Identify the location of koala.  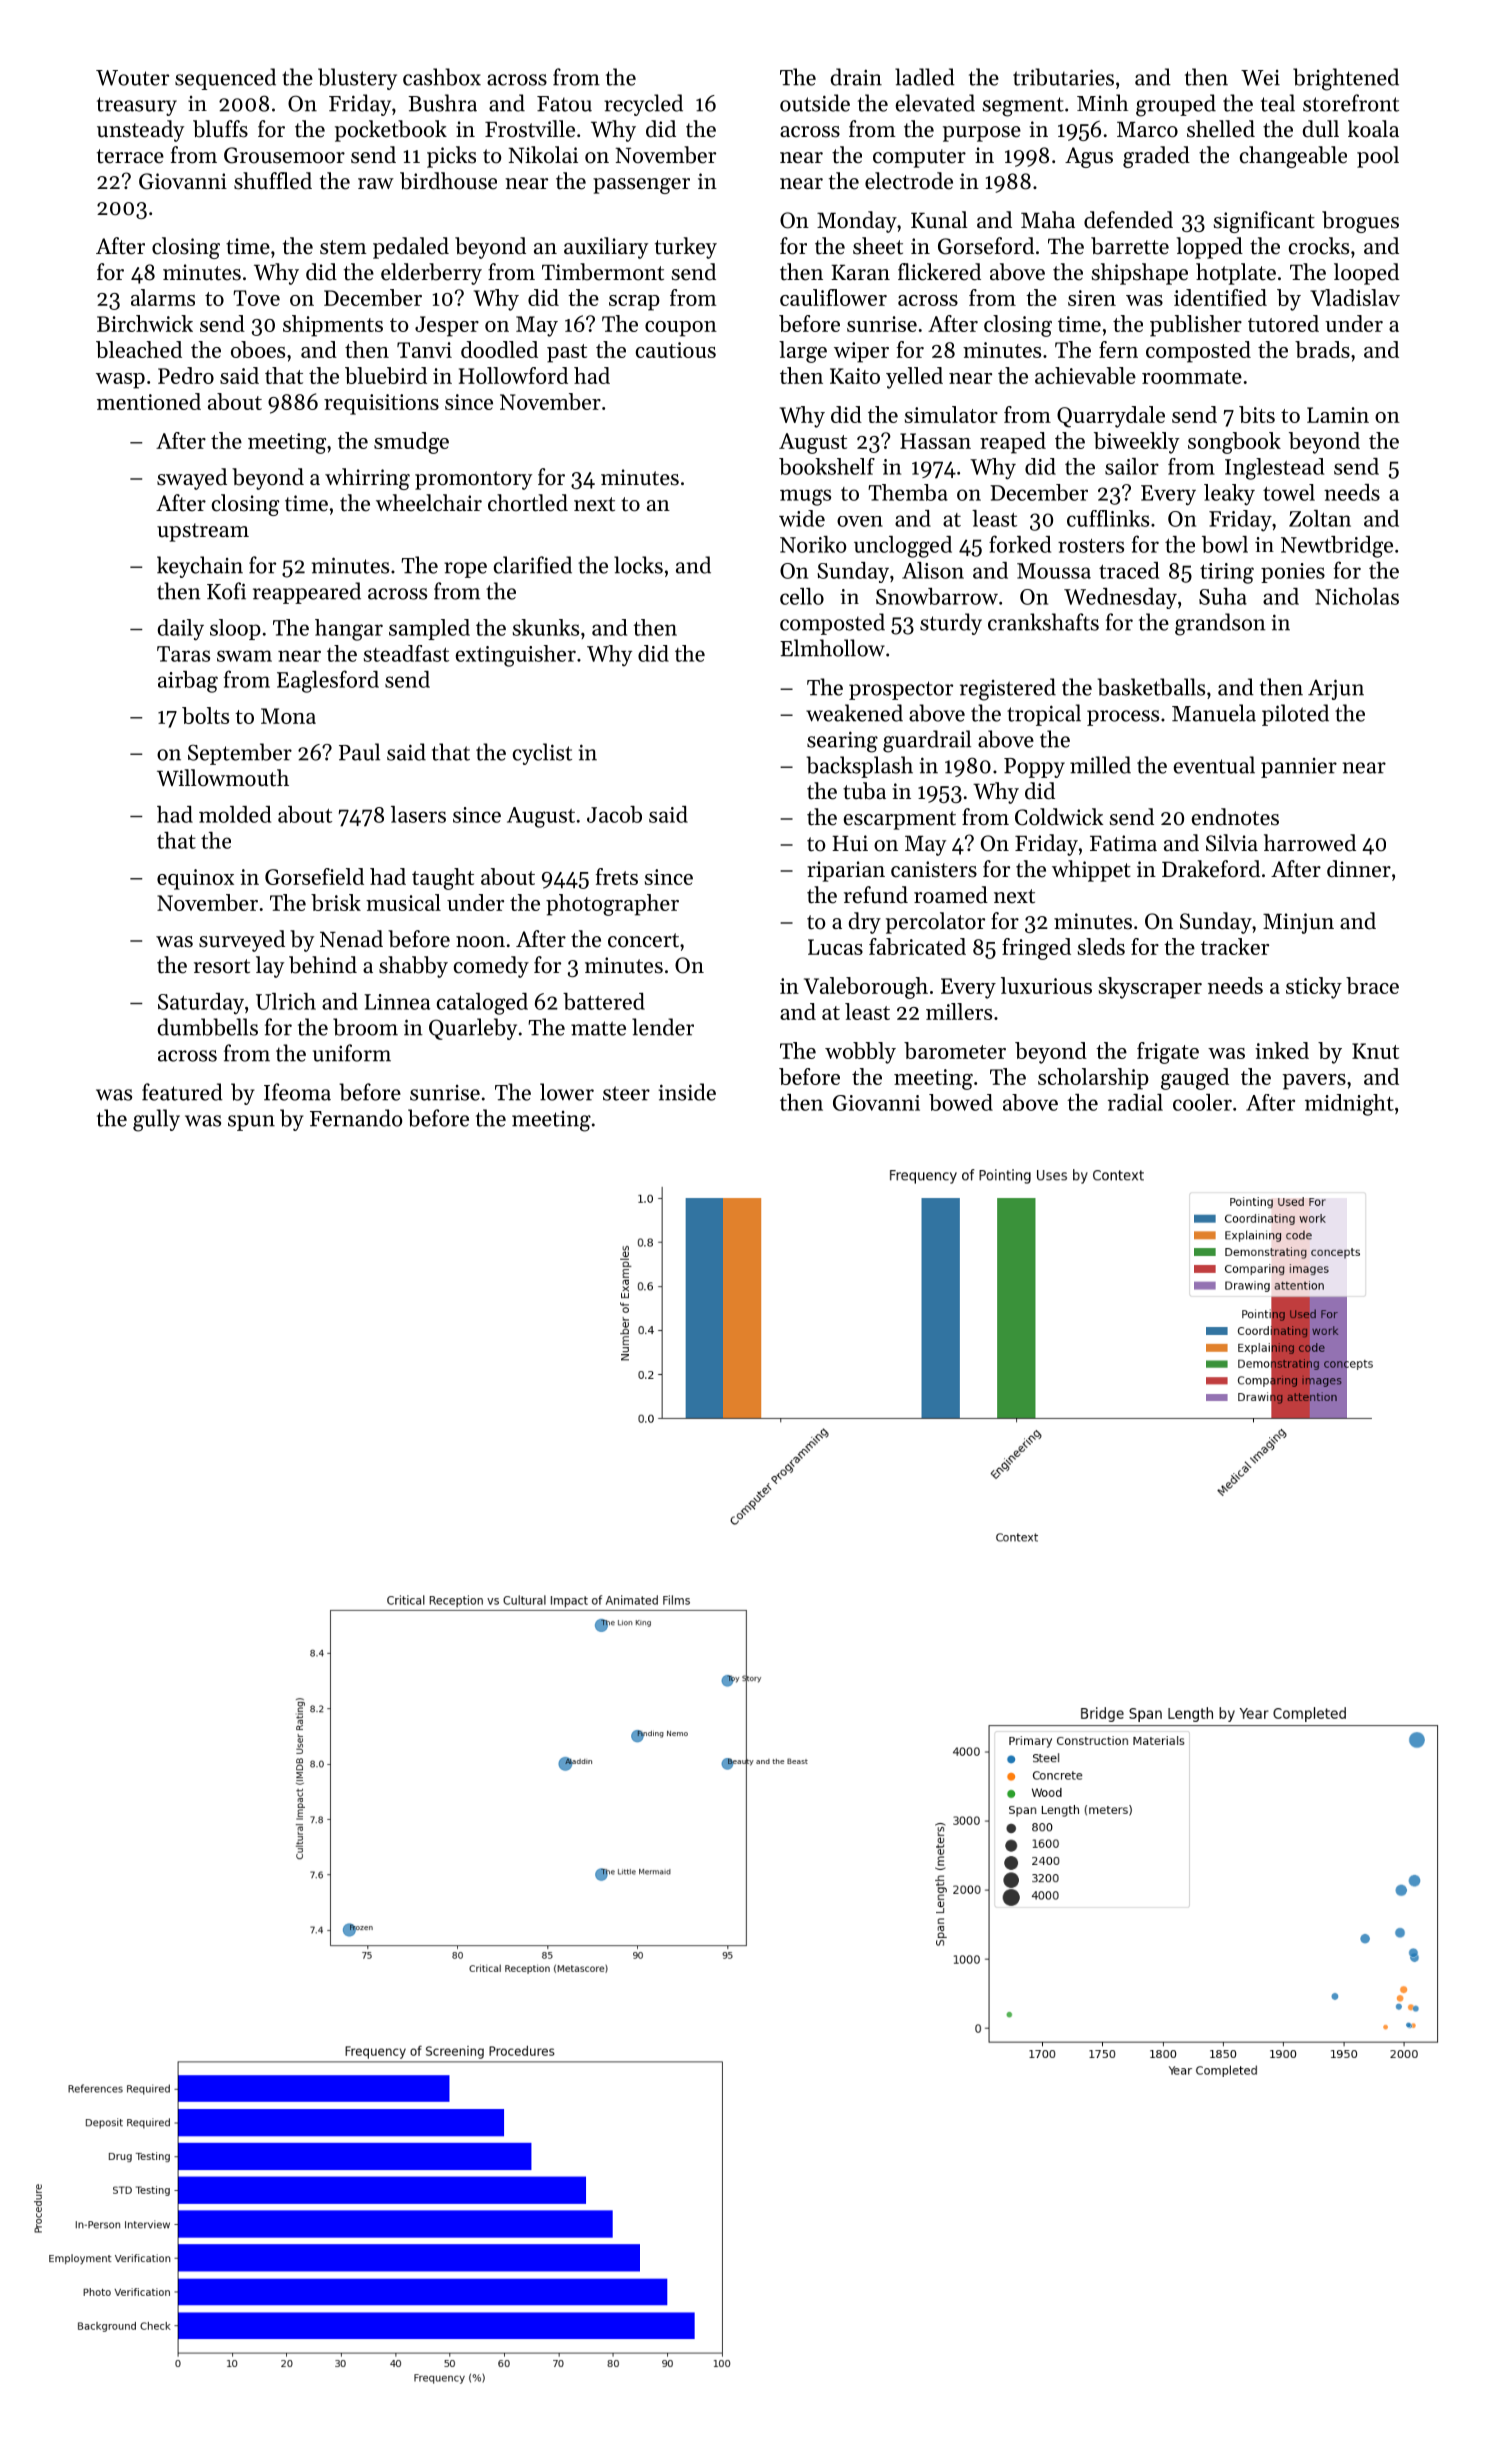
(1373, 129).
